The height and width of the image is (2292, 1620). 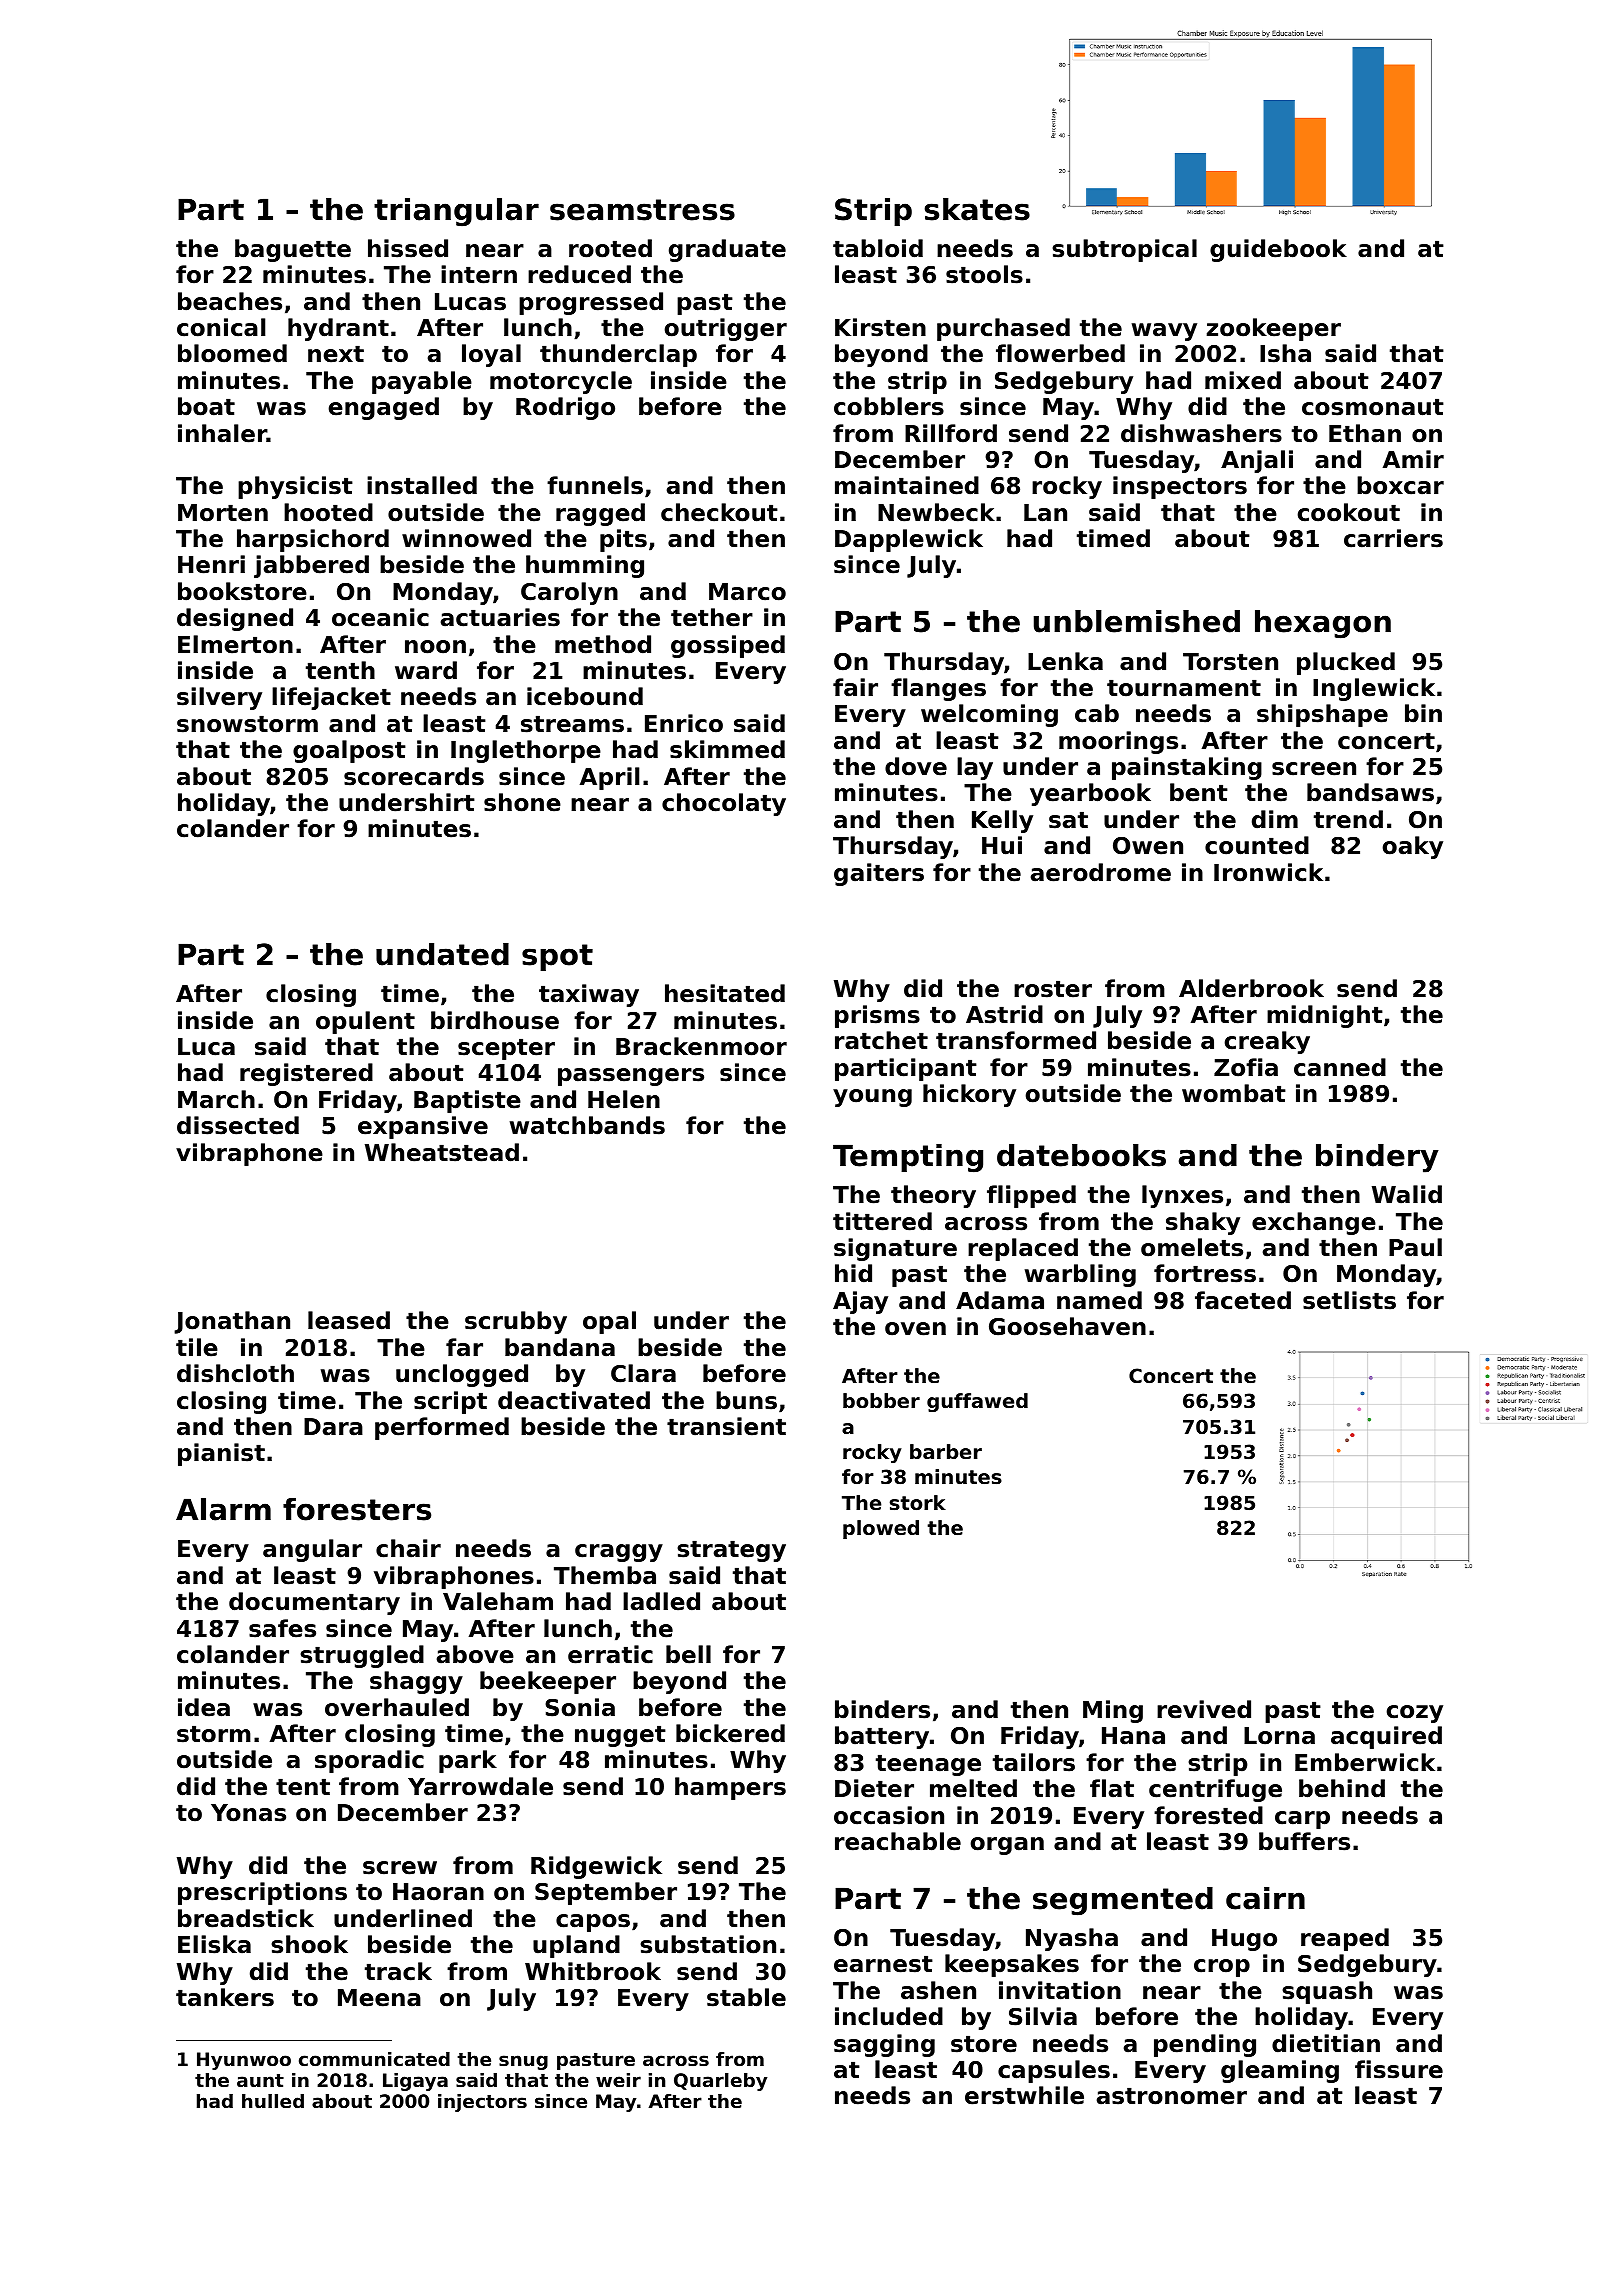 What do you see at coordinates (1413, 459) in the image?
I see `Amir` at bounding box center [1413, 459].
